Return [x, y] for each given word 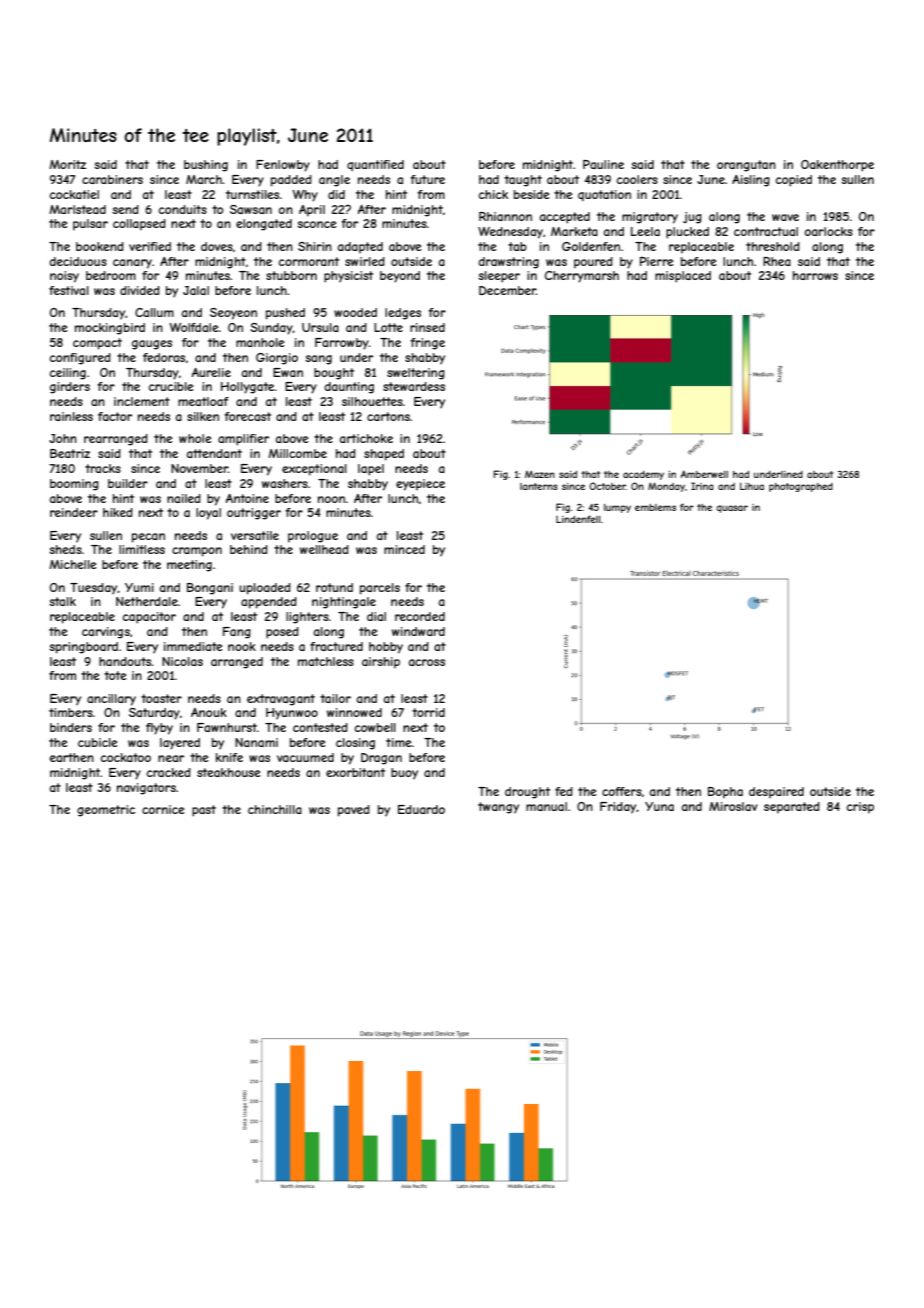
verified [150, 246]
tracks [103, 468]
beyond [400, 277]
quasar [732, 509]
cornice [163, 809]
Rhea [777, 261]
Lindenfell [578, 519]
